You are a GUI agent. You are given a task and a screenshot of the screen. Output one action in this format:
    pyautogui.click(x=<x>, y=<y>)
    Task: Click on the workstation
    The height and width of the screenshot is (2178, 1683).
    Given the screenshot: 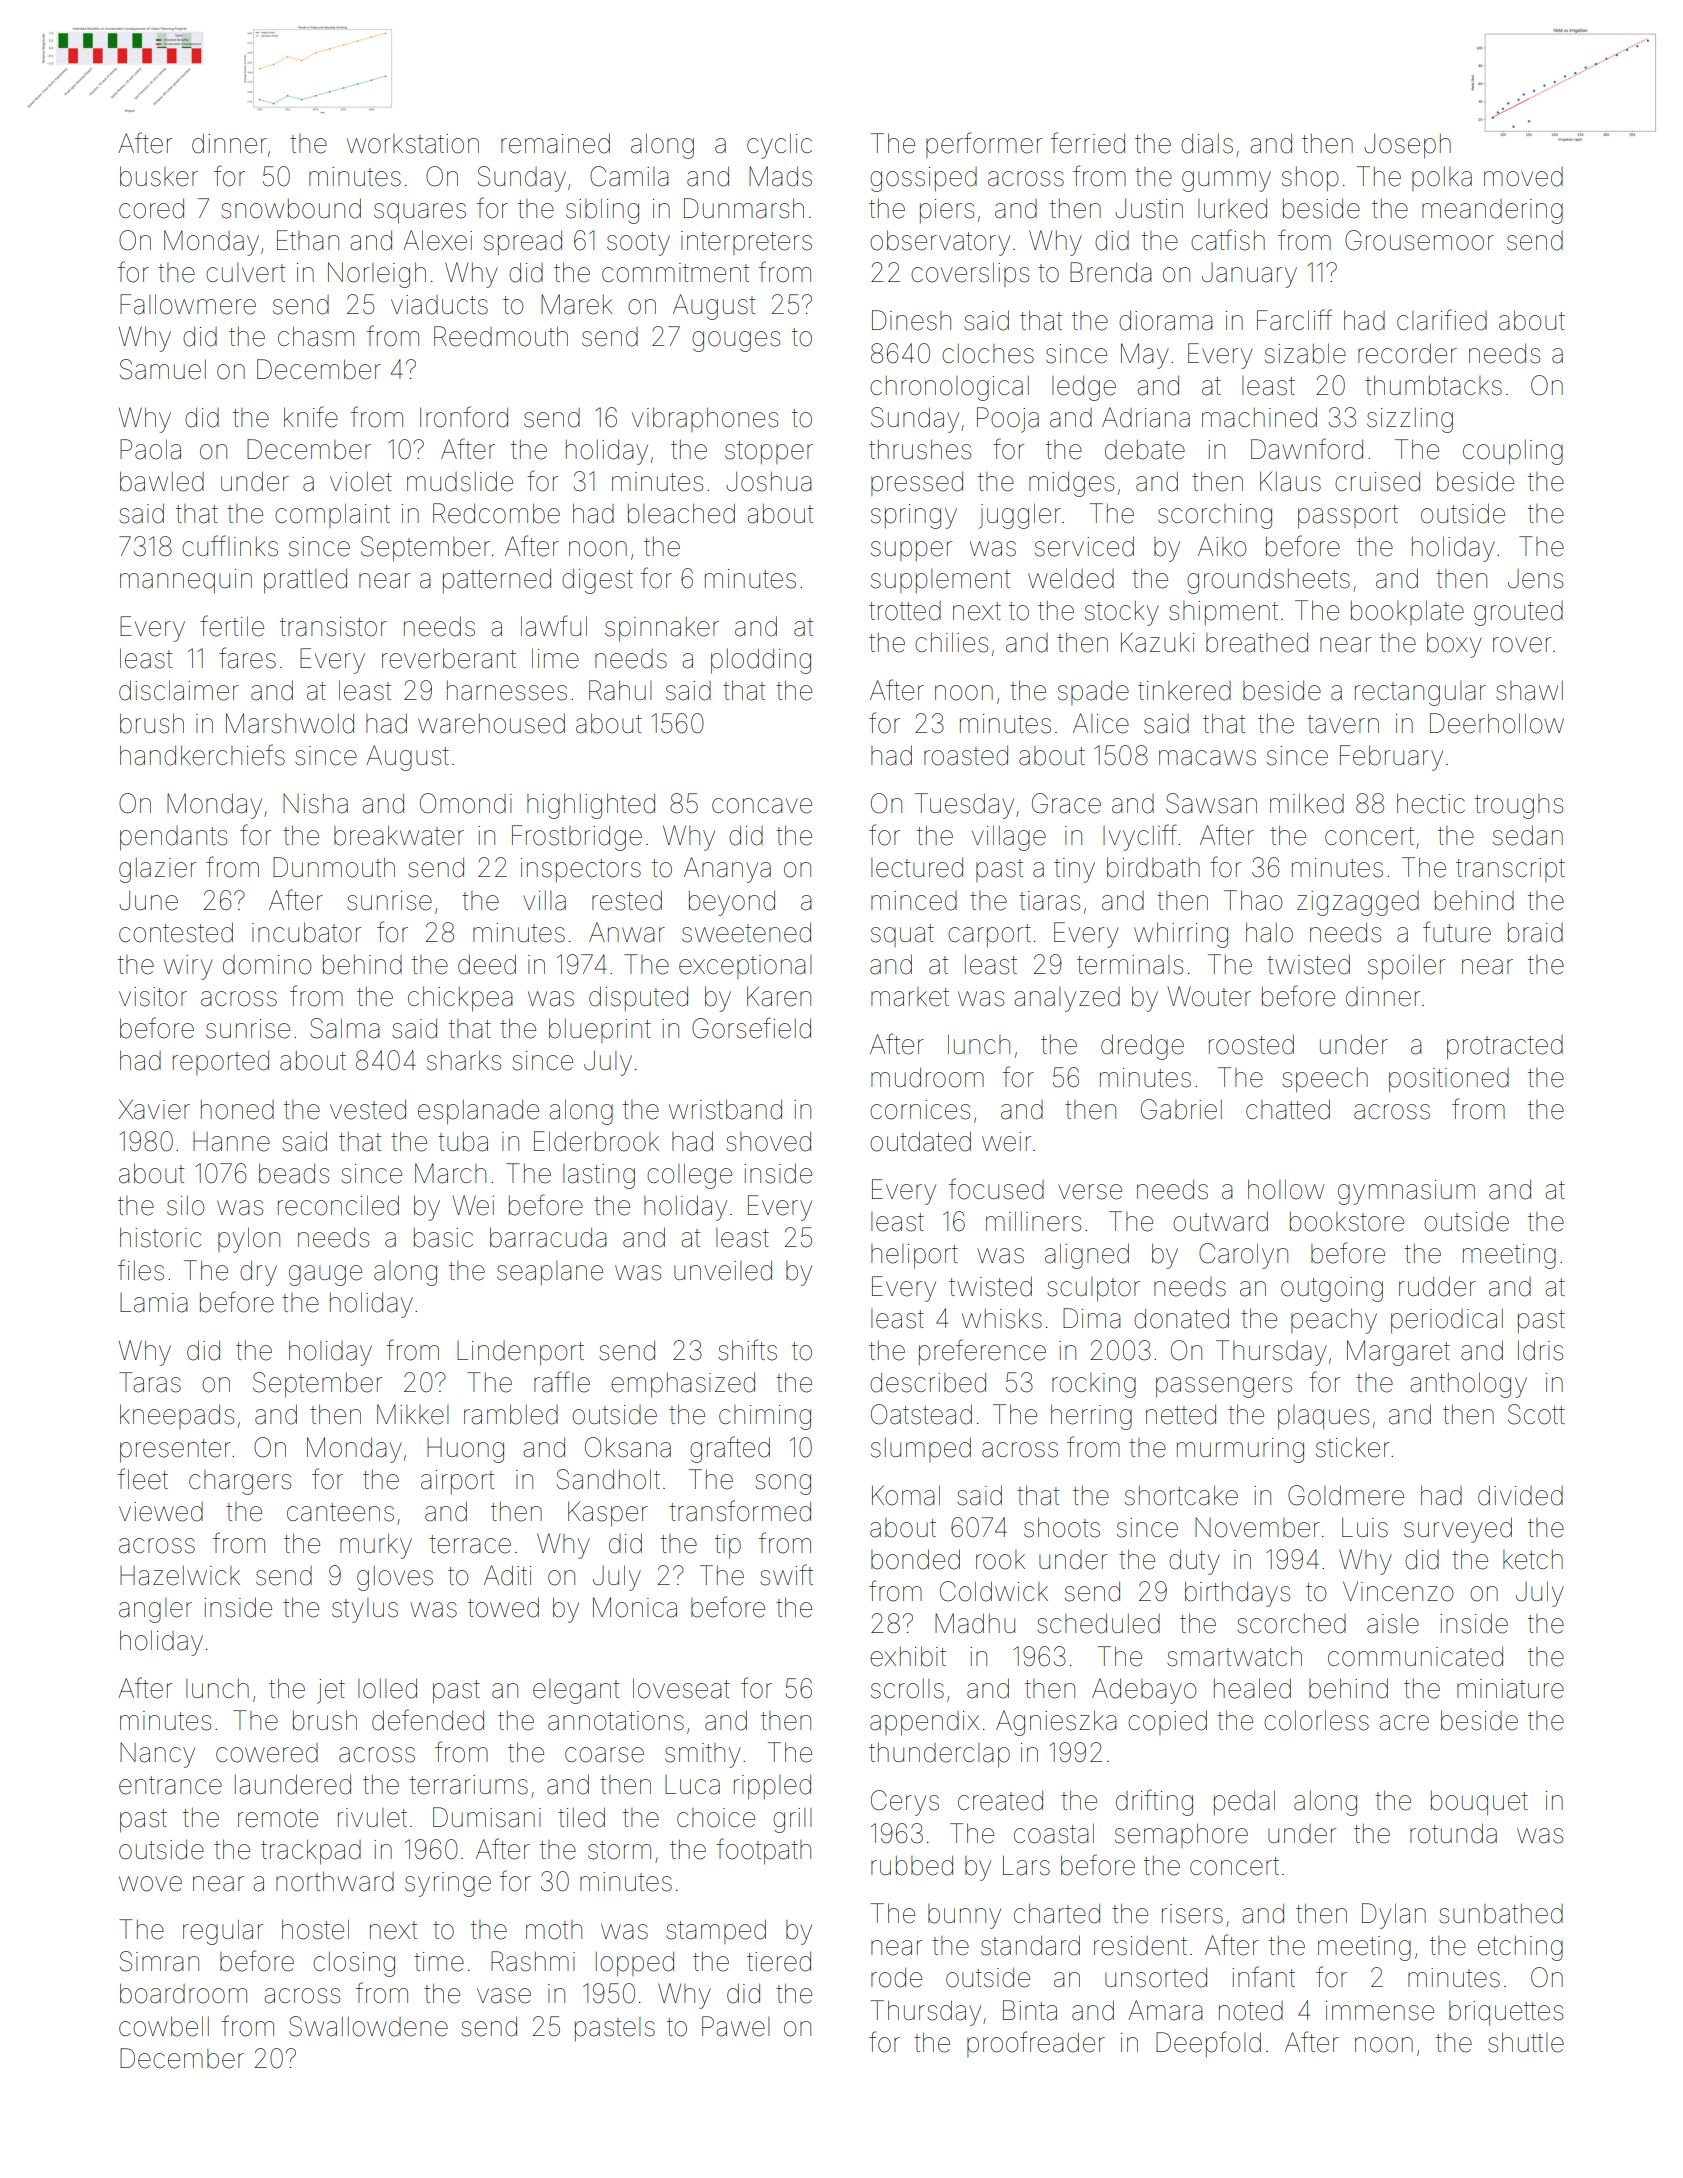 What is the action you would take?
    pyautogui.click(x=413, y=144)
